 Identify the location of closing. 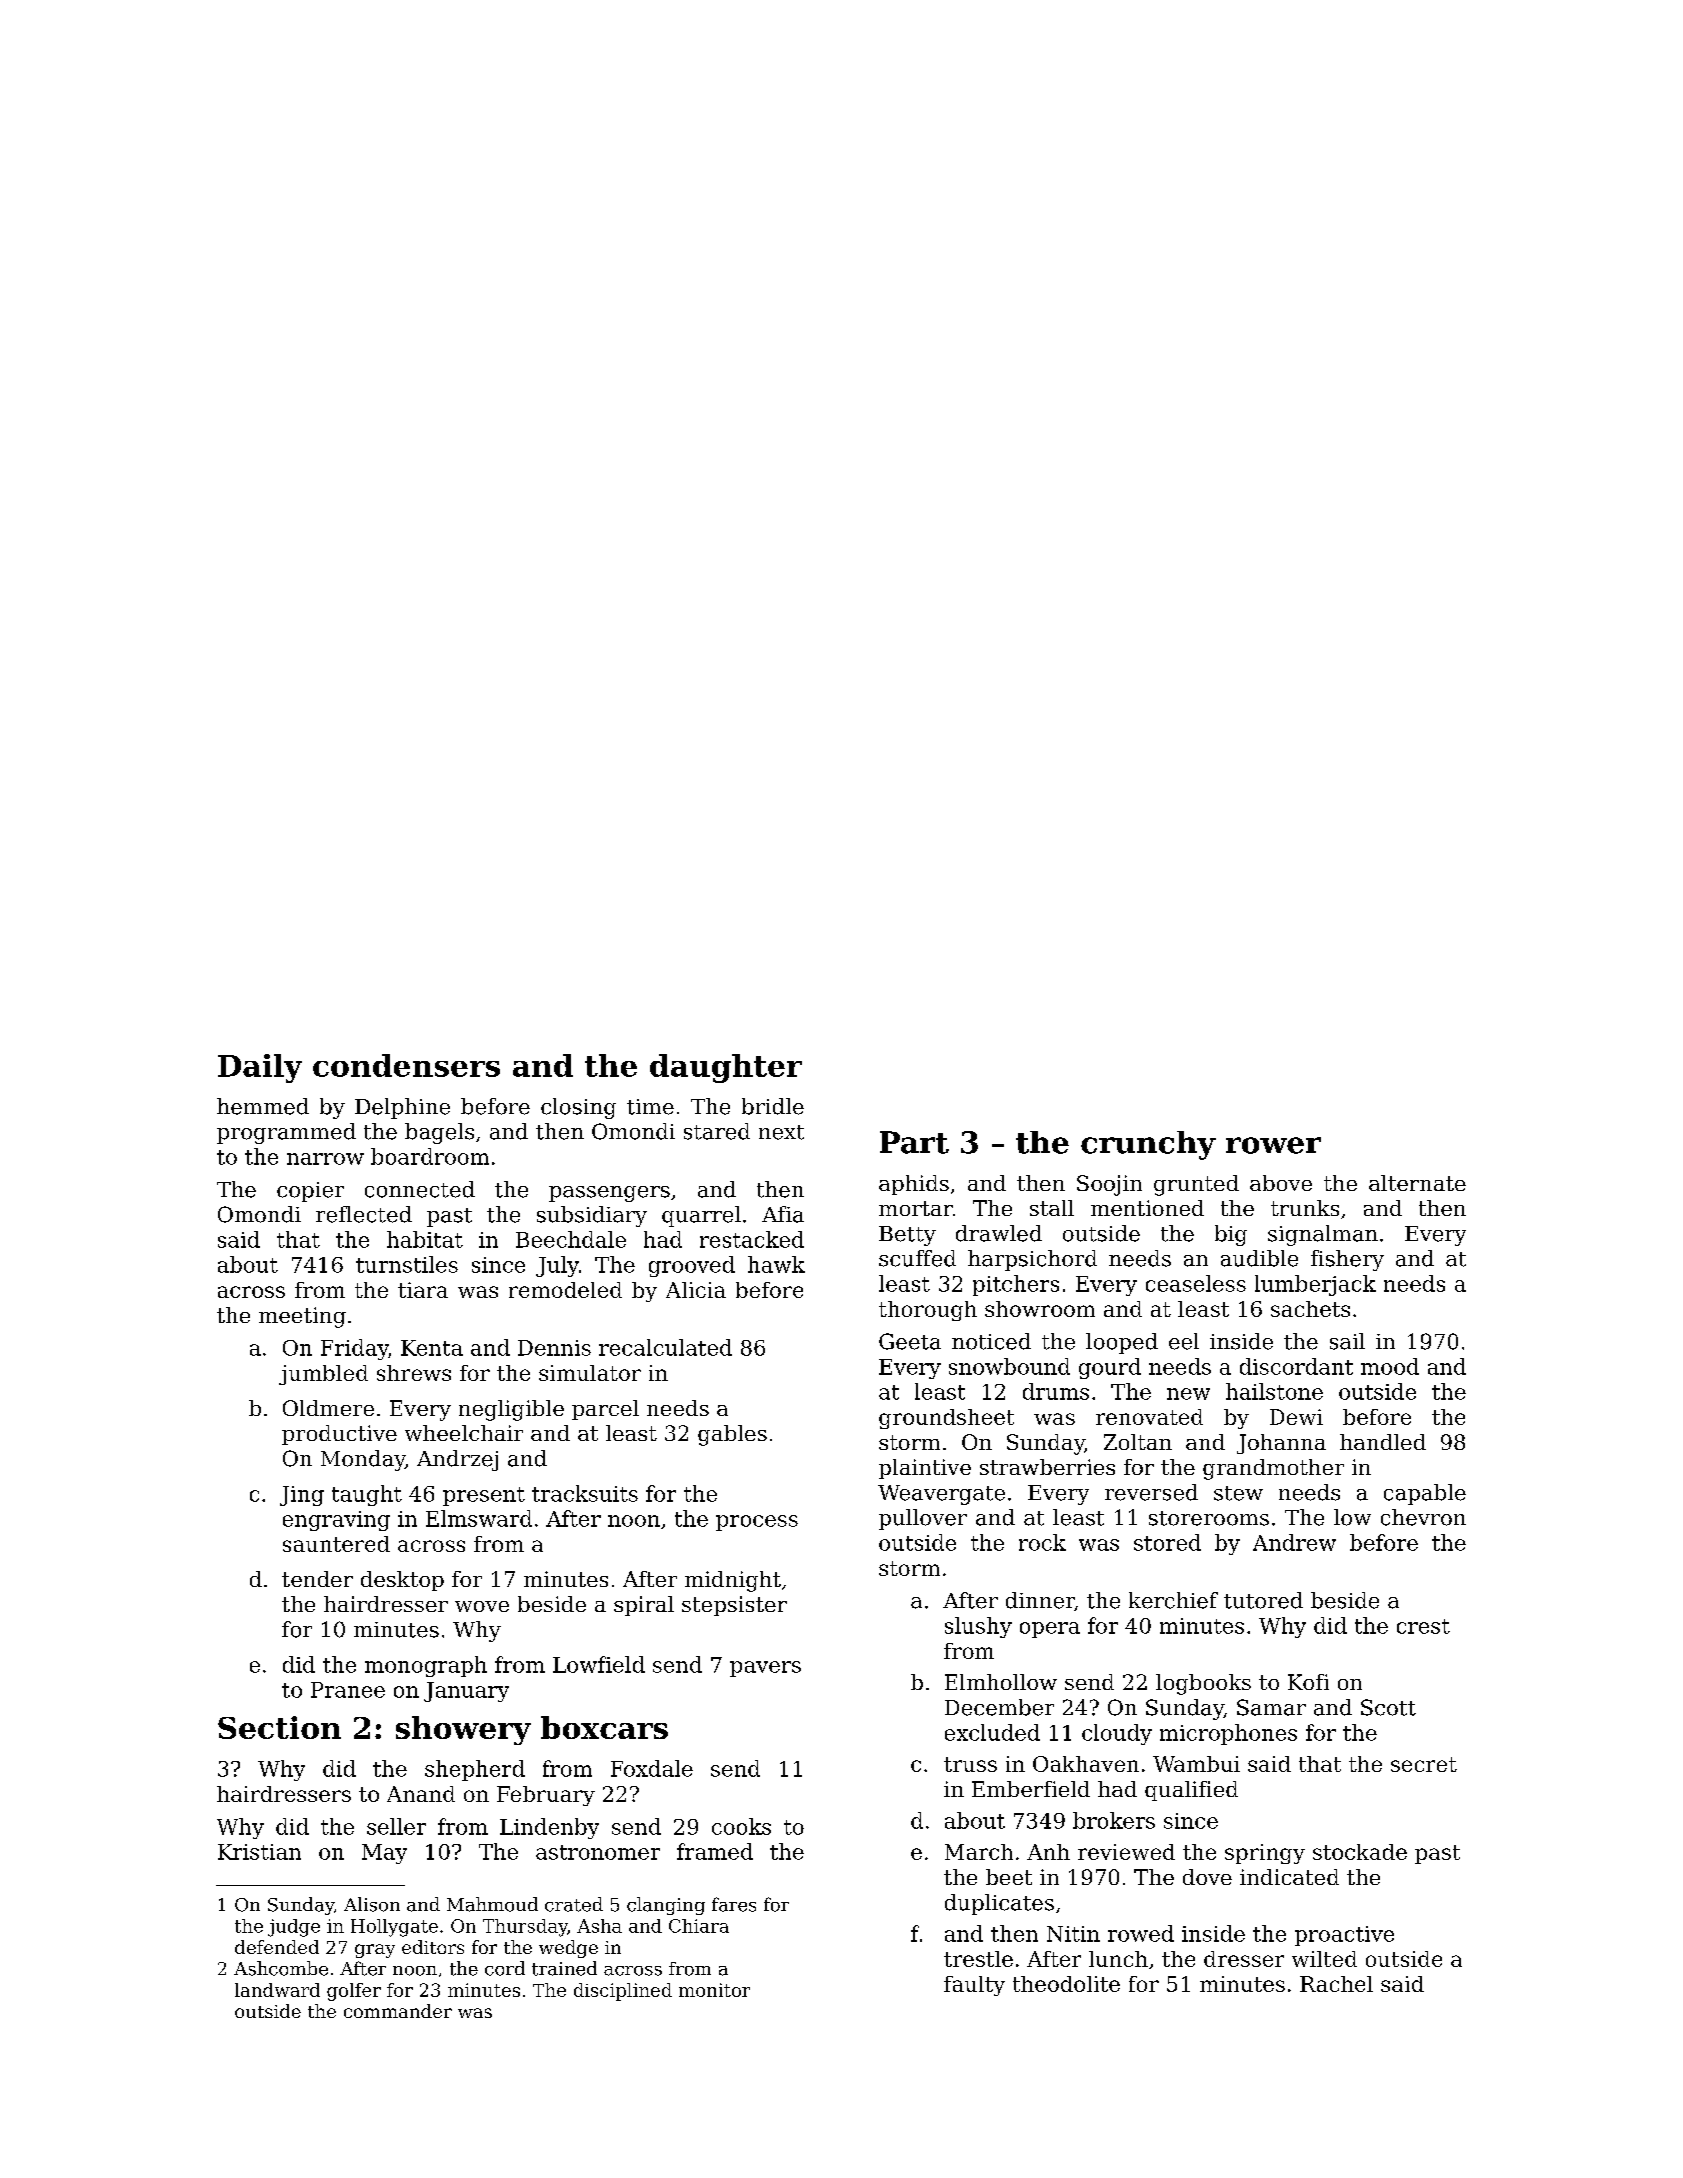
(578, 1108).
